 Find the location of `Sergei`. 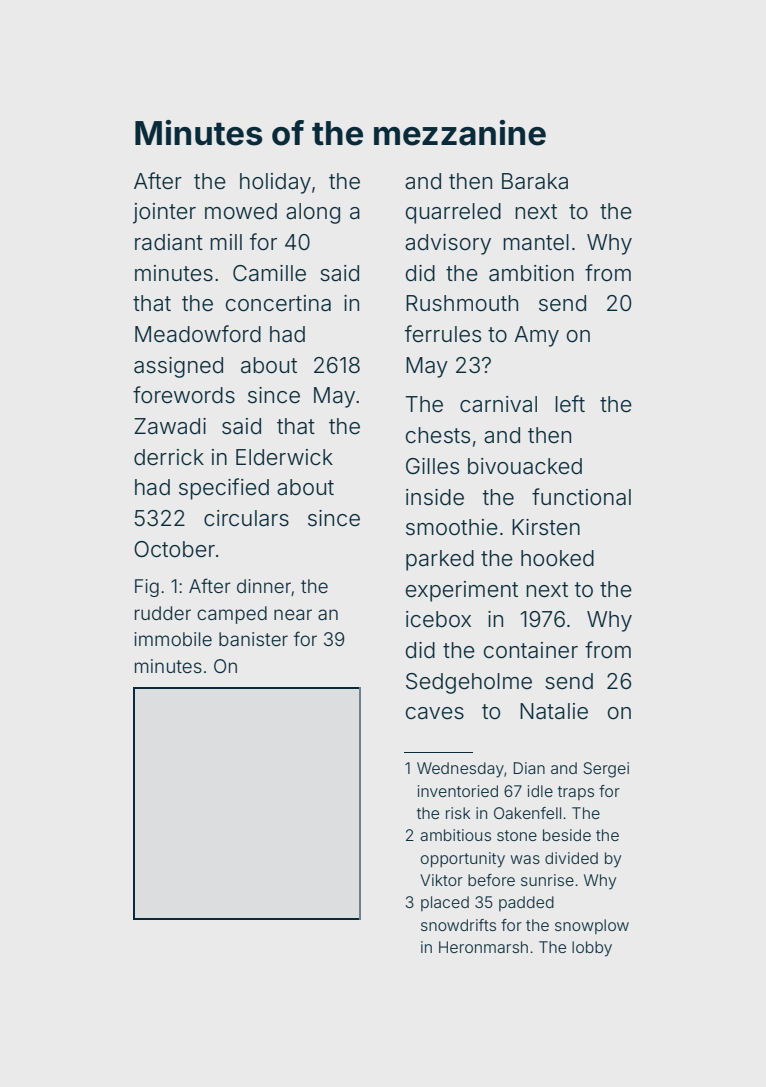

Sergei is located at coordinates (606, 770).
